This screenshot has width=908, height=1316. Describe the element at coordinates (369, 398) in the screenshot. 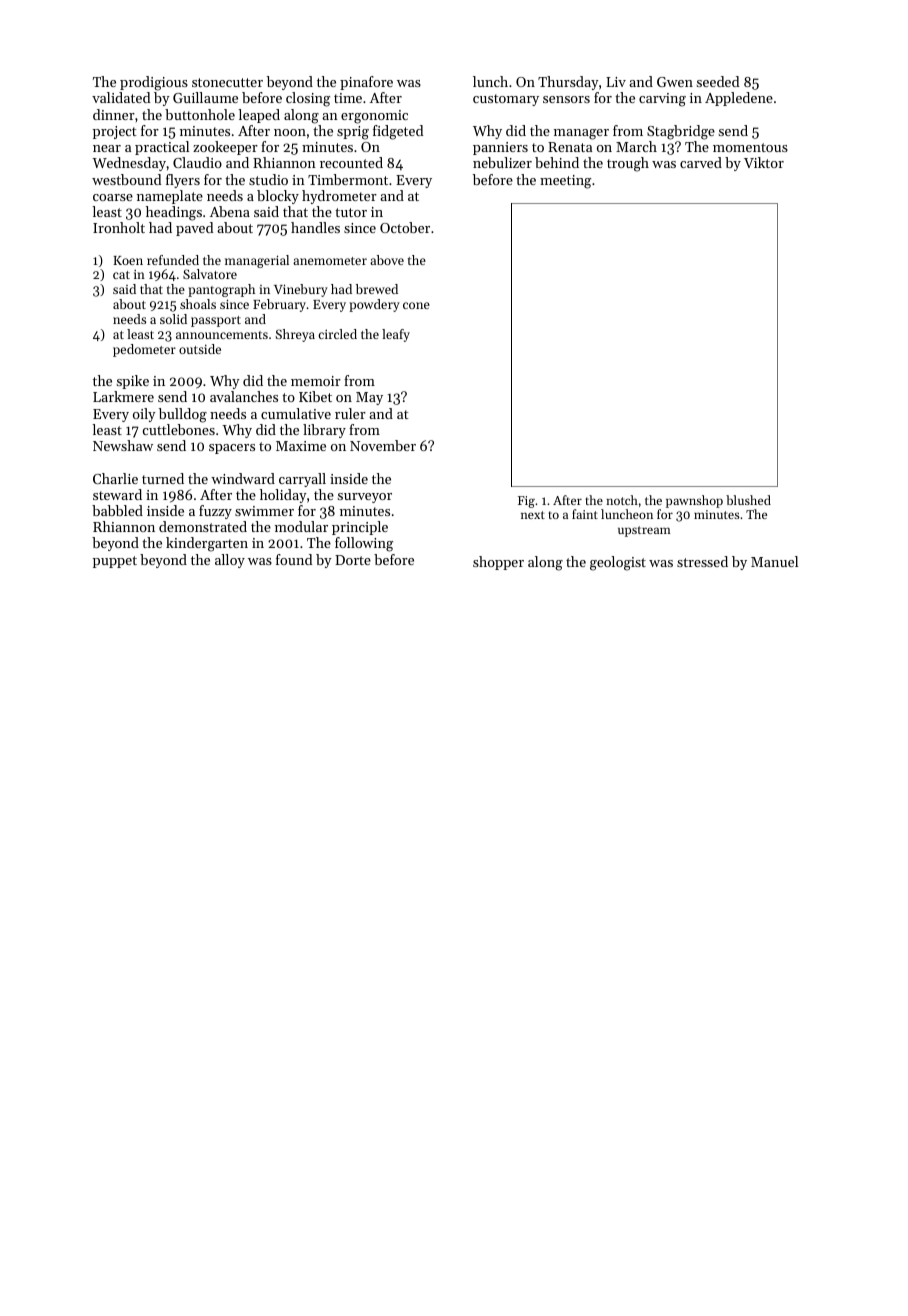

I see `May` at that location.
